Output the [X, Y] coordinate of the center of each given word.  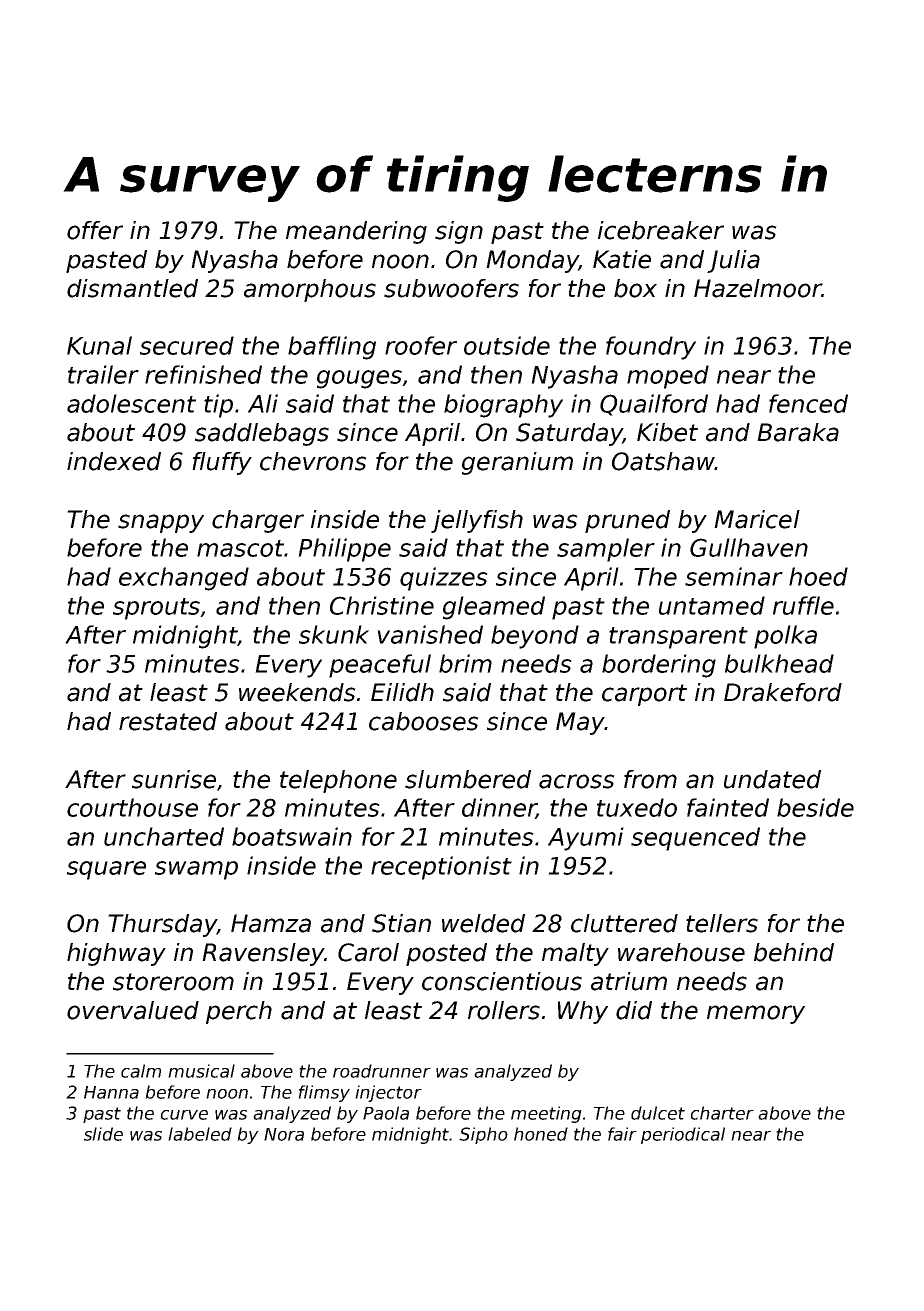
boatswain [292, 836]
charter [722, 1113]
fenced [808, 403]
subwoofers [451, 288]
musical [201, 1071]
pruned [627, 521]
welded [483, 923]
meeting [546, 1114]
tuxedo [637, 807]
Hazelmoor [758, 288]
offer [95, 230]
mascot [241, 548]
